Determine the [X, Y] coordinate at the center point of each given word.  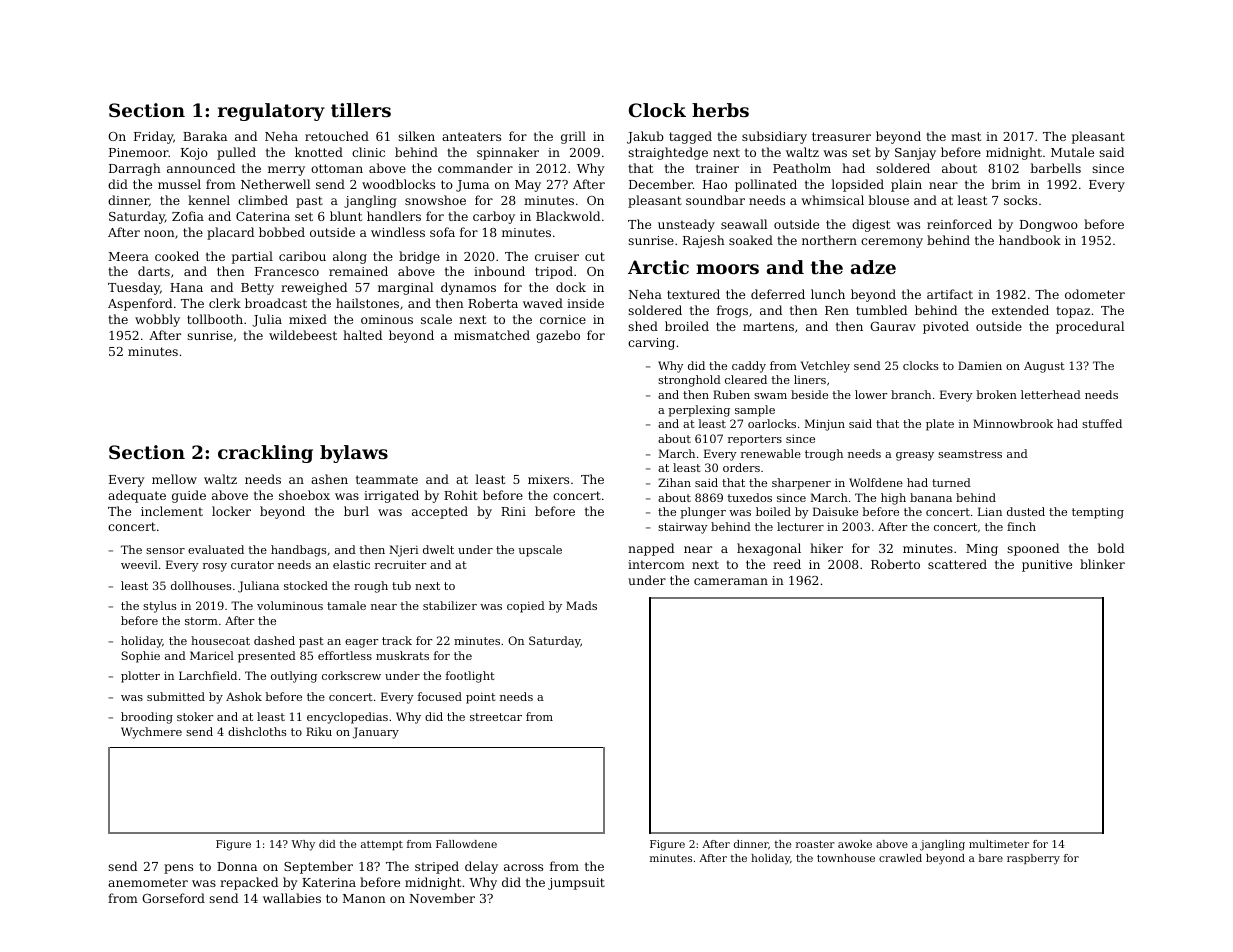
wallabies [292, 898]
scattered [957, 564]
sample [755, 411]
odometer [1095, 294]
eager [361, 643]
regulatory [271, 112]
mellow [174, 479]
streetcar [496, 717]
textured [693, 294]
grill [573, 137]
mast [966, 136]
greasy [915, 456]
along [350, 257]
